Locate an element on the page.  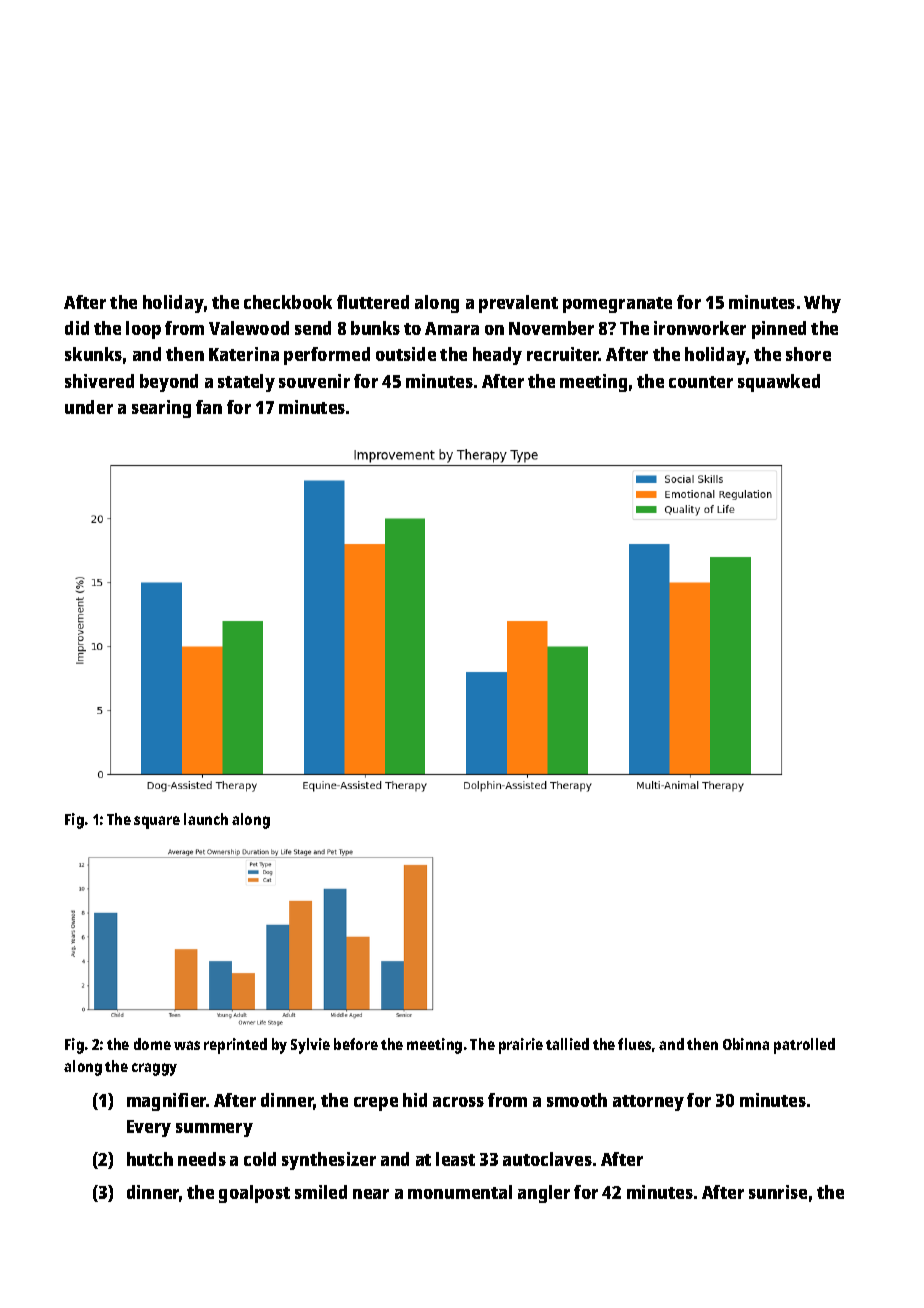
prairie is located at coordinates (521, 1046).
